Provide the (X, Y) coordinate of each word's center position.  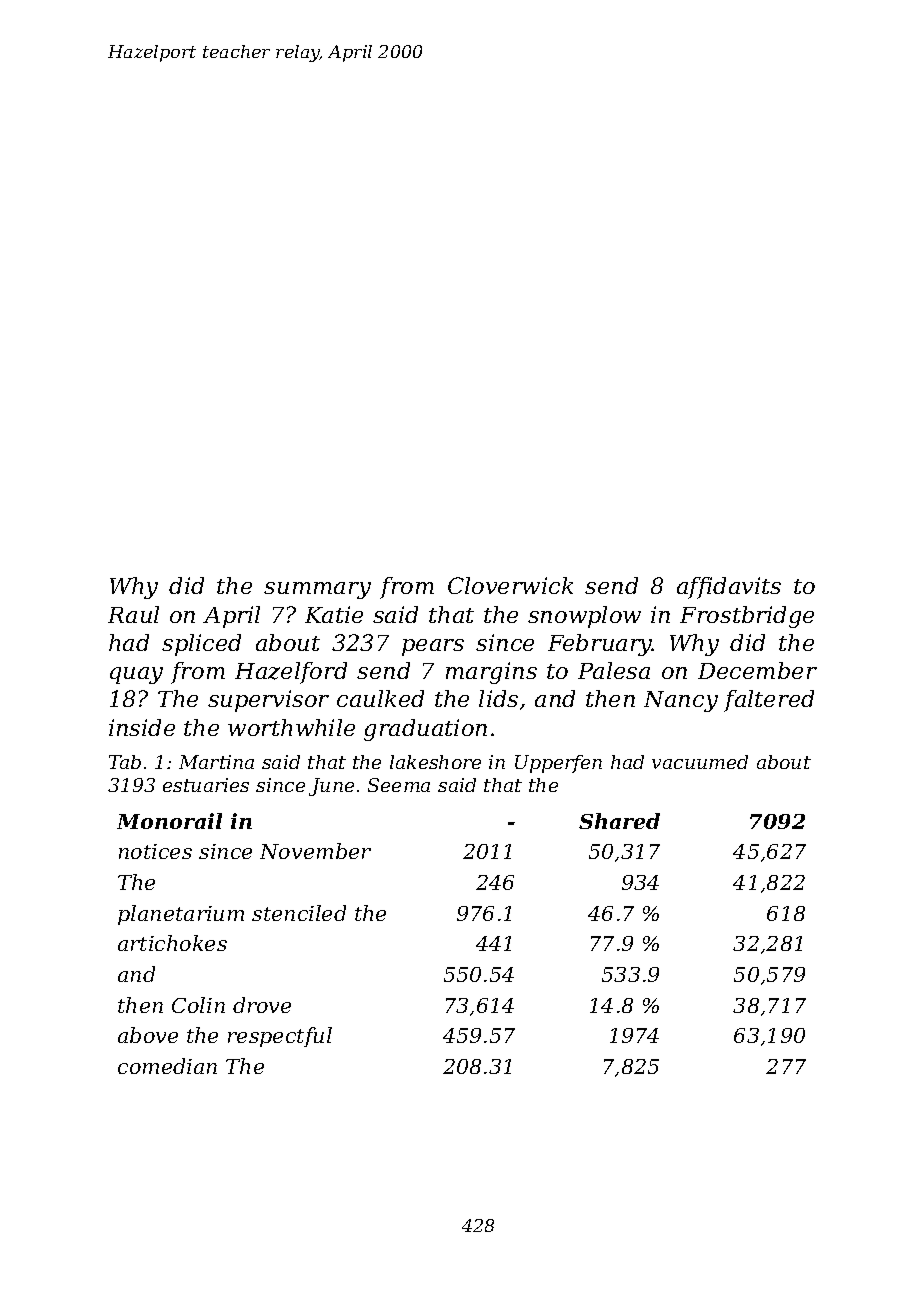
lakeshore (435, 762)
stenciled (299, 913)
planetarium (181, 915)
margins (491, 673)
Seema (399, 785)
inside (142, 727)
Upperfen (558, 764)
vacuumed (700, 762)
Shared (619, 821)
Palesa (614, 670)
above (148, 1035)
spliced (201, 645)
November (315, 851)
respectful (280, 1037)
